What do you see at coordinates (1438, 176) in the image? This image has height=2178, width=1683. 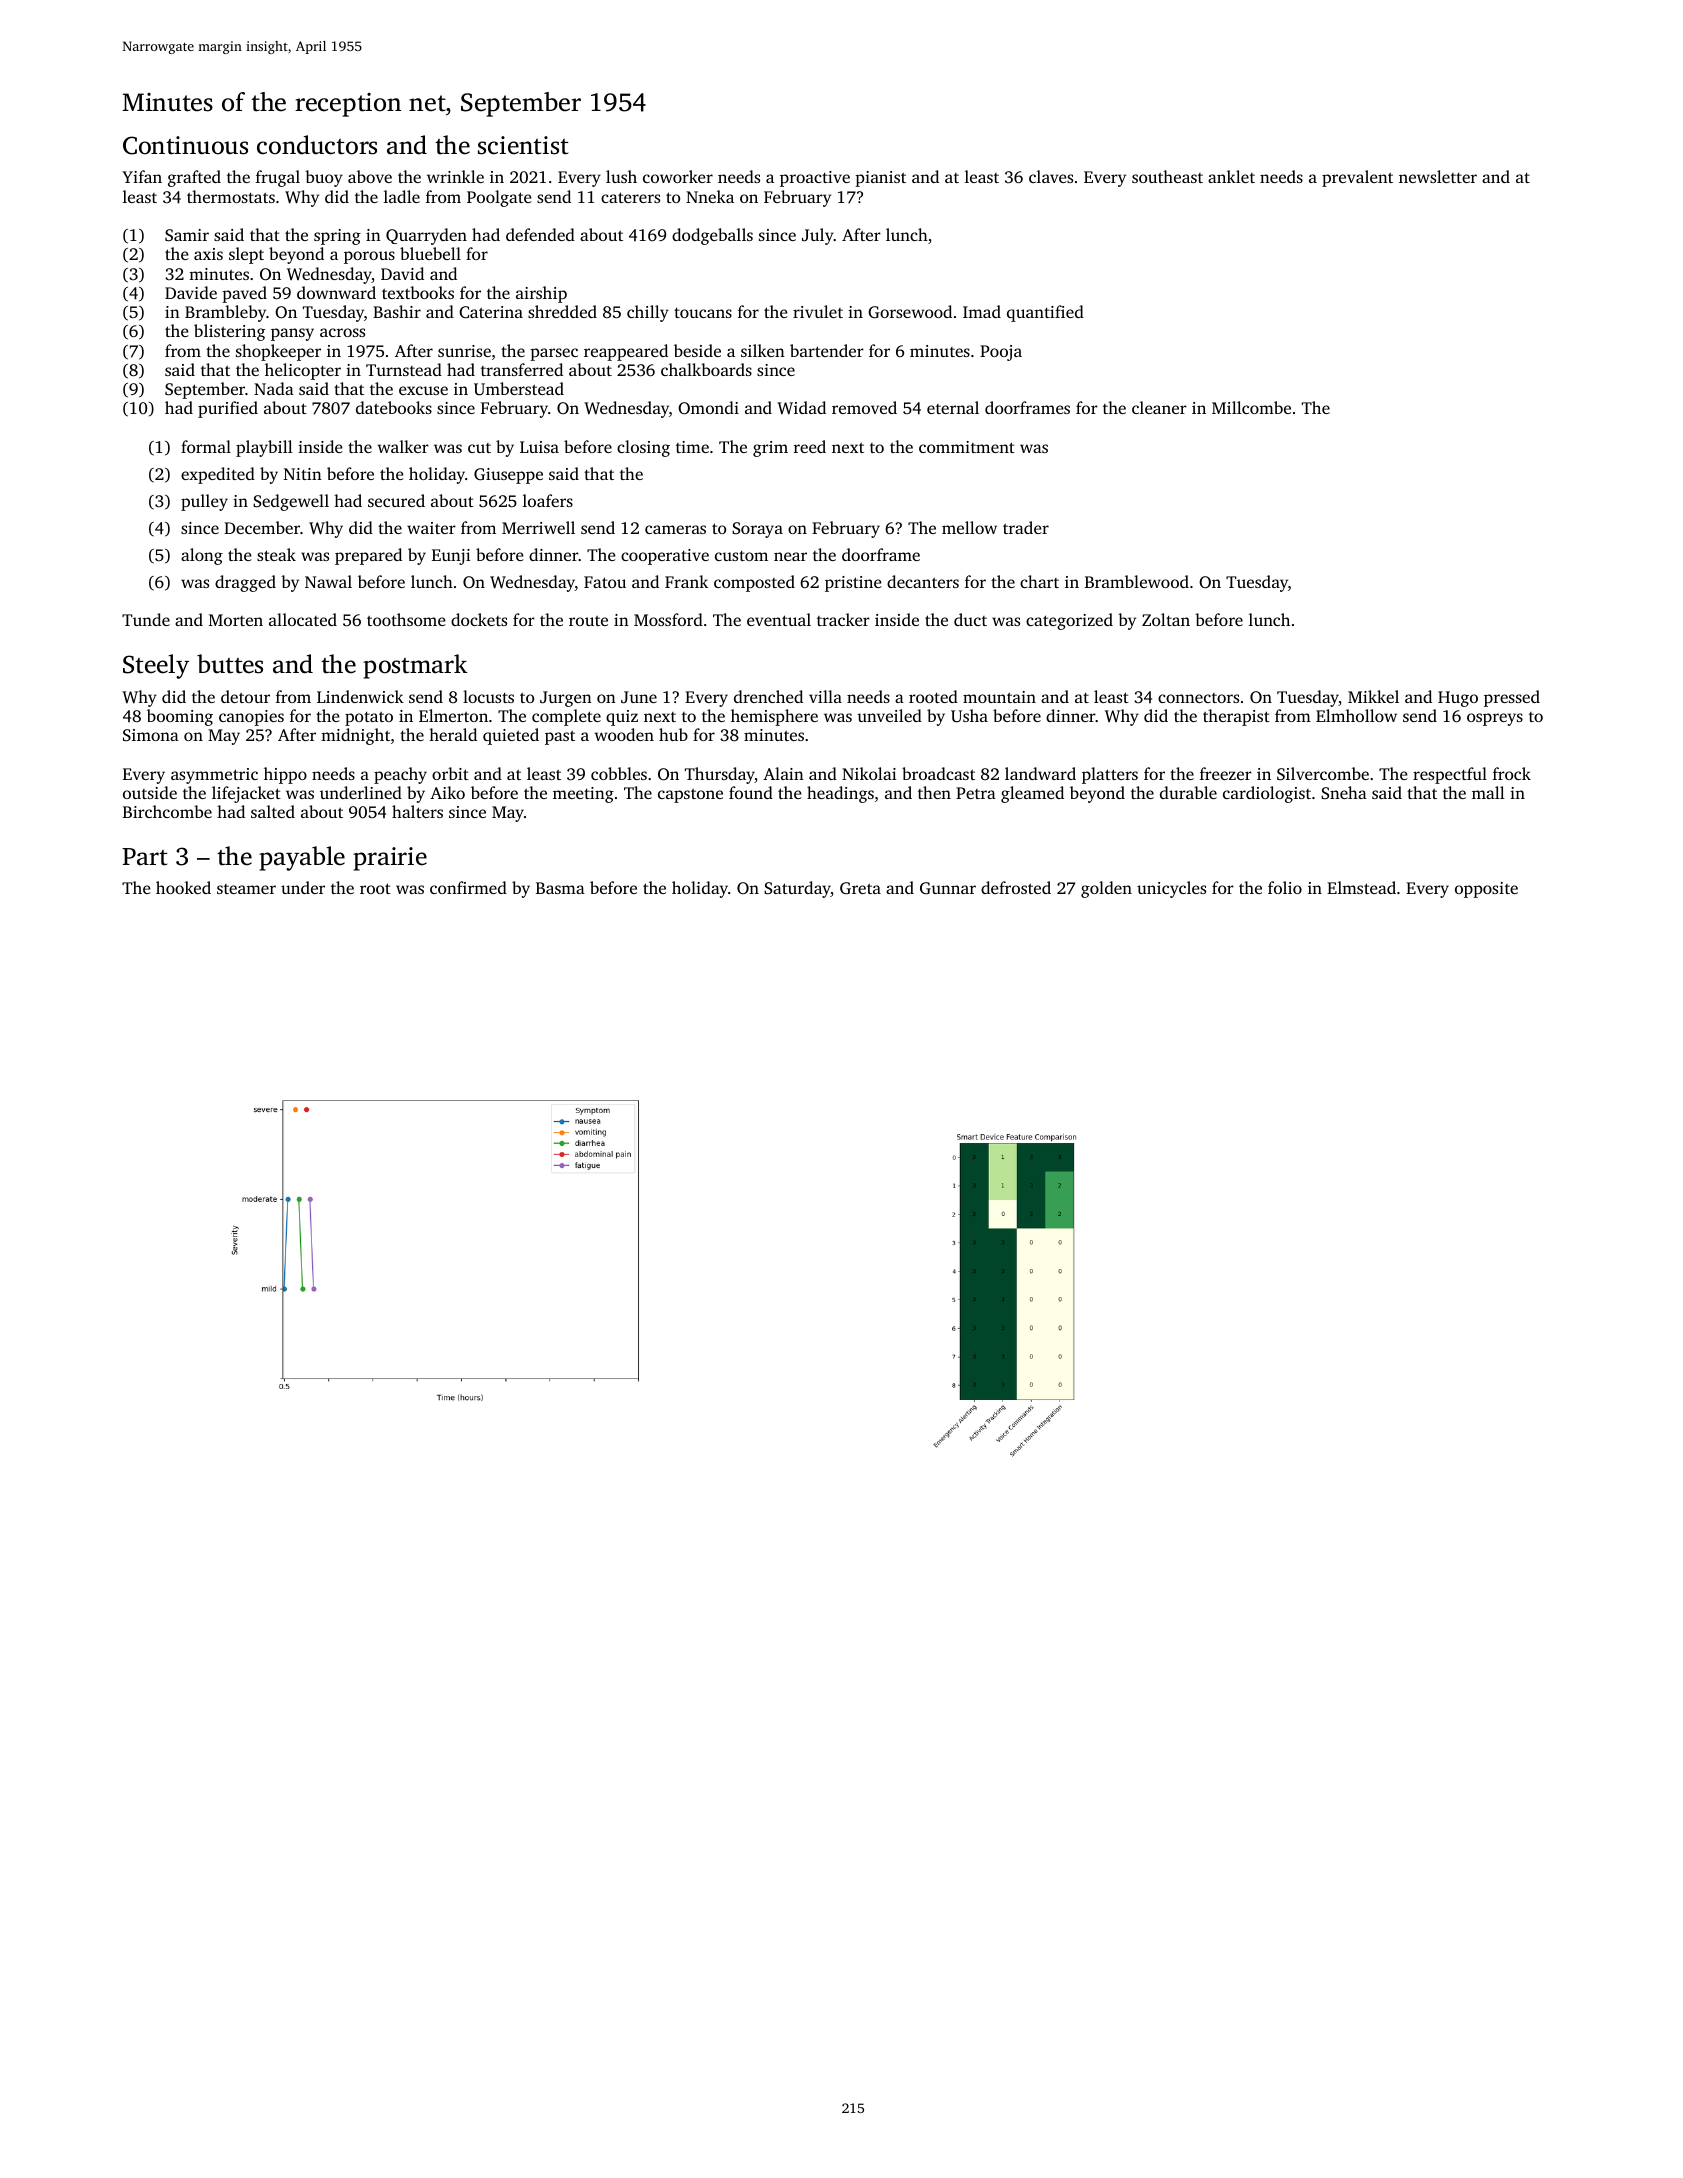 I see `newsletter` at bounding box center [1438, 176].
